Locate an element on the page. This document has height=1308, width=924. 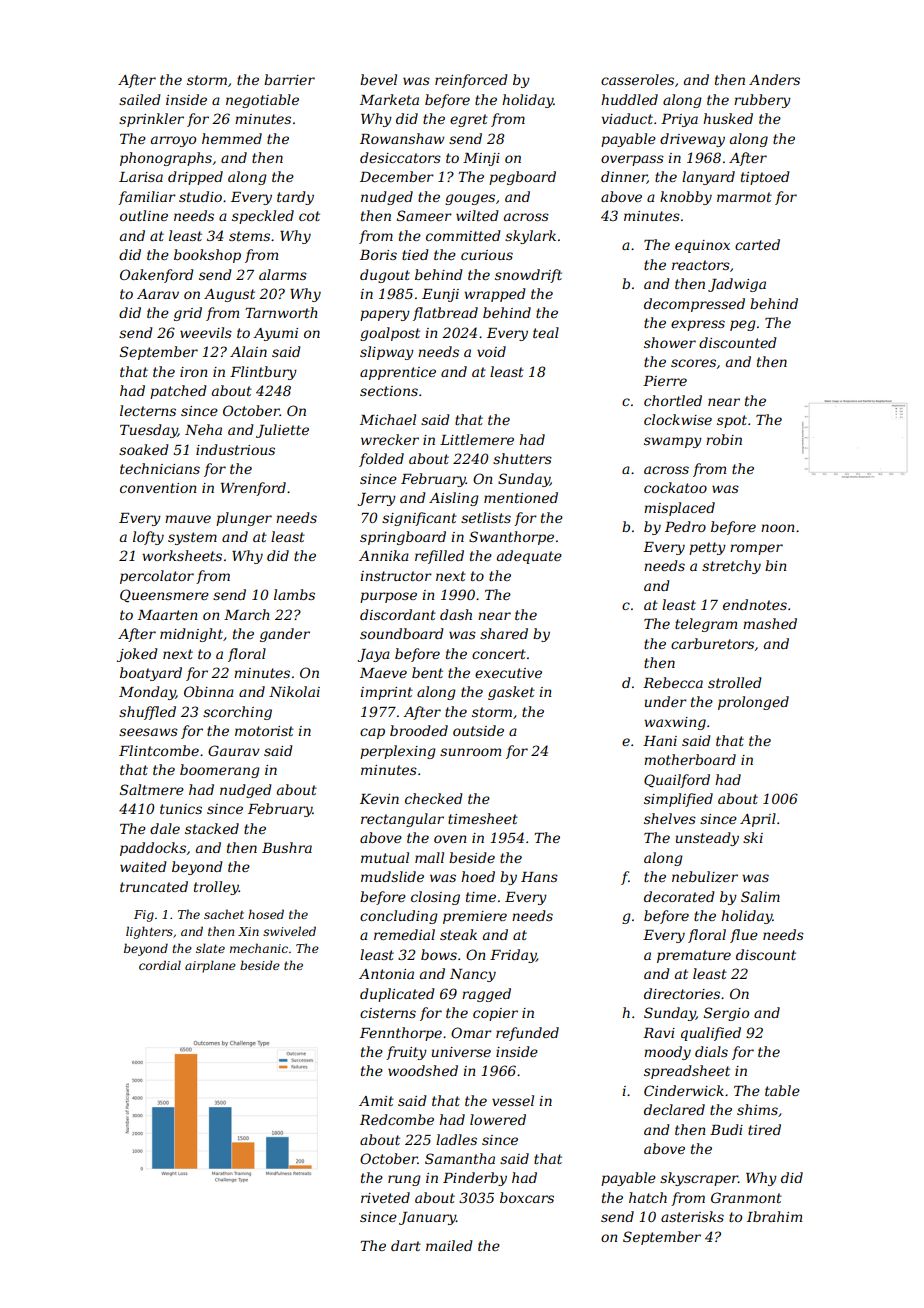
casseroles is located at coordinates (637, 79).
